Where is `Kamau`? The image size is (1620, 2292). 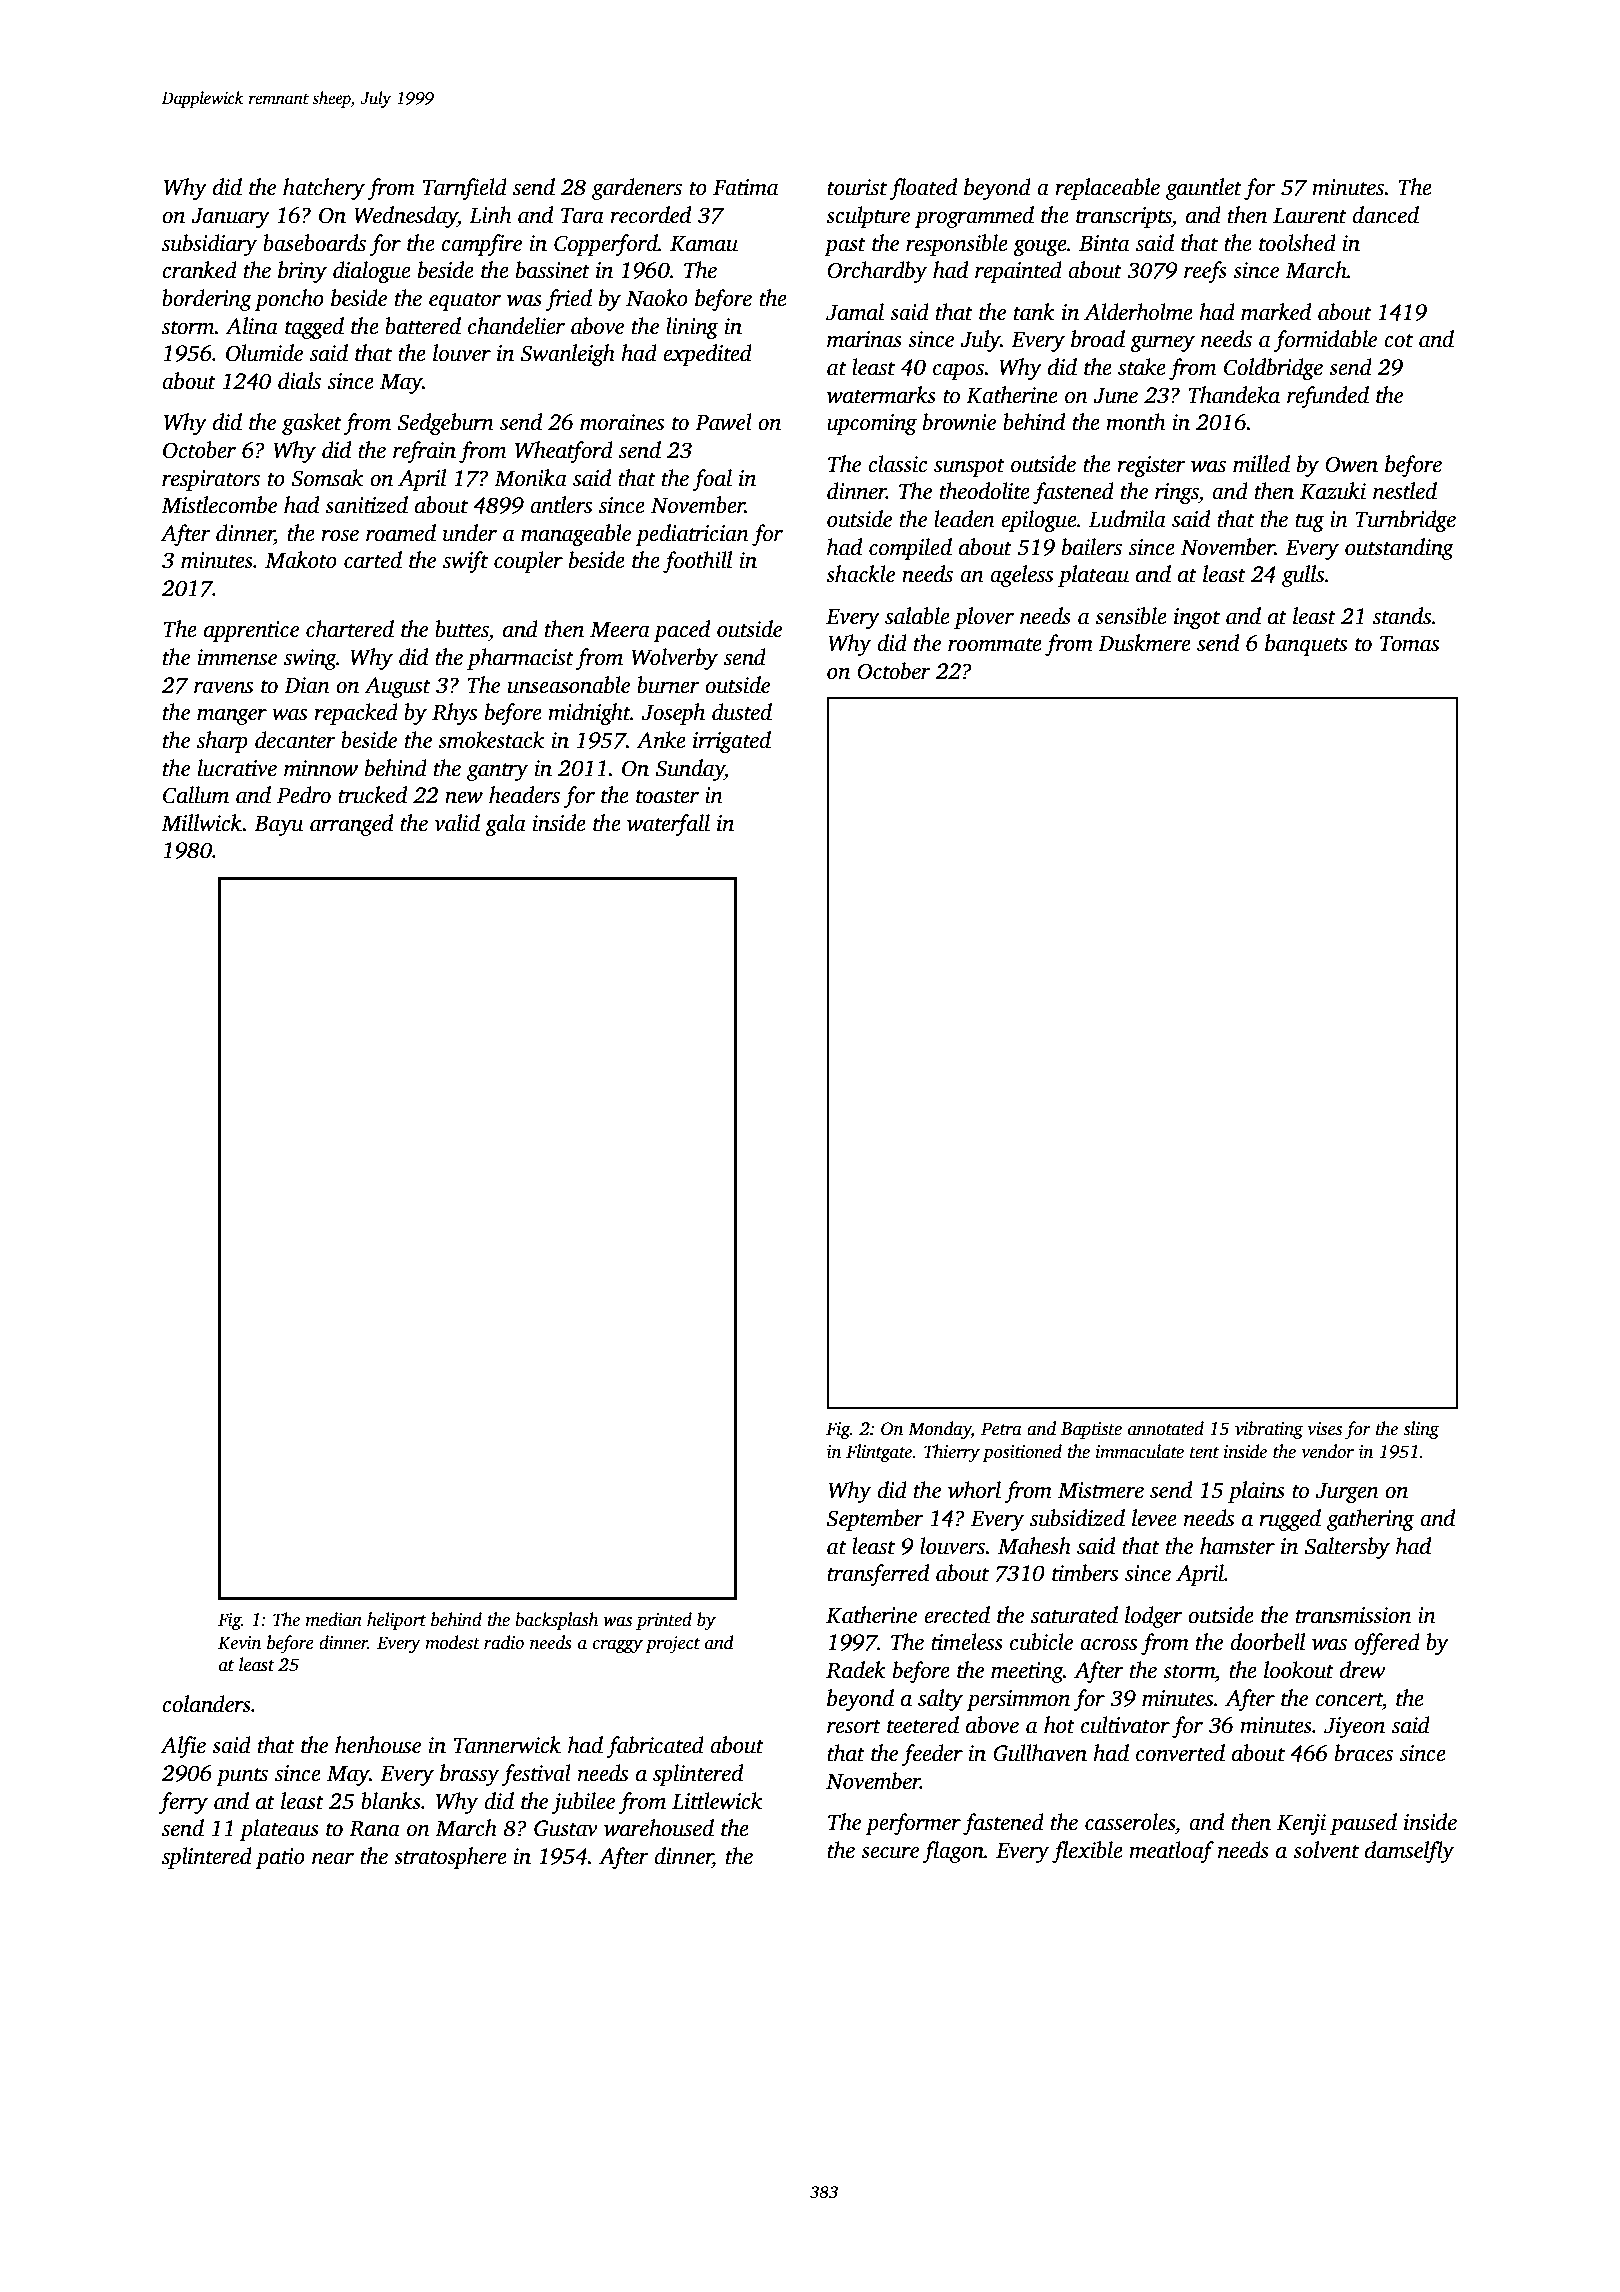 Kamau is located at coordinates (704, 244).
